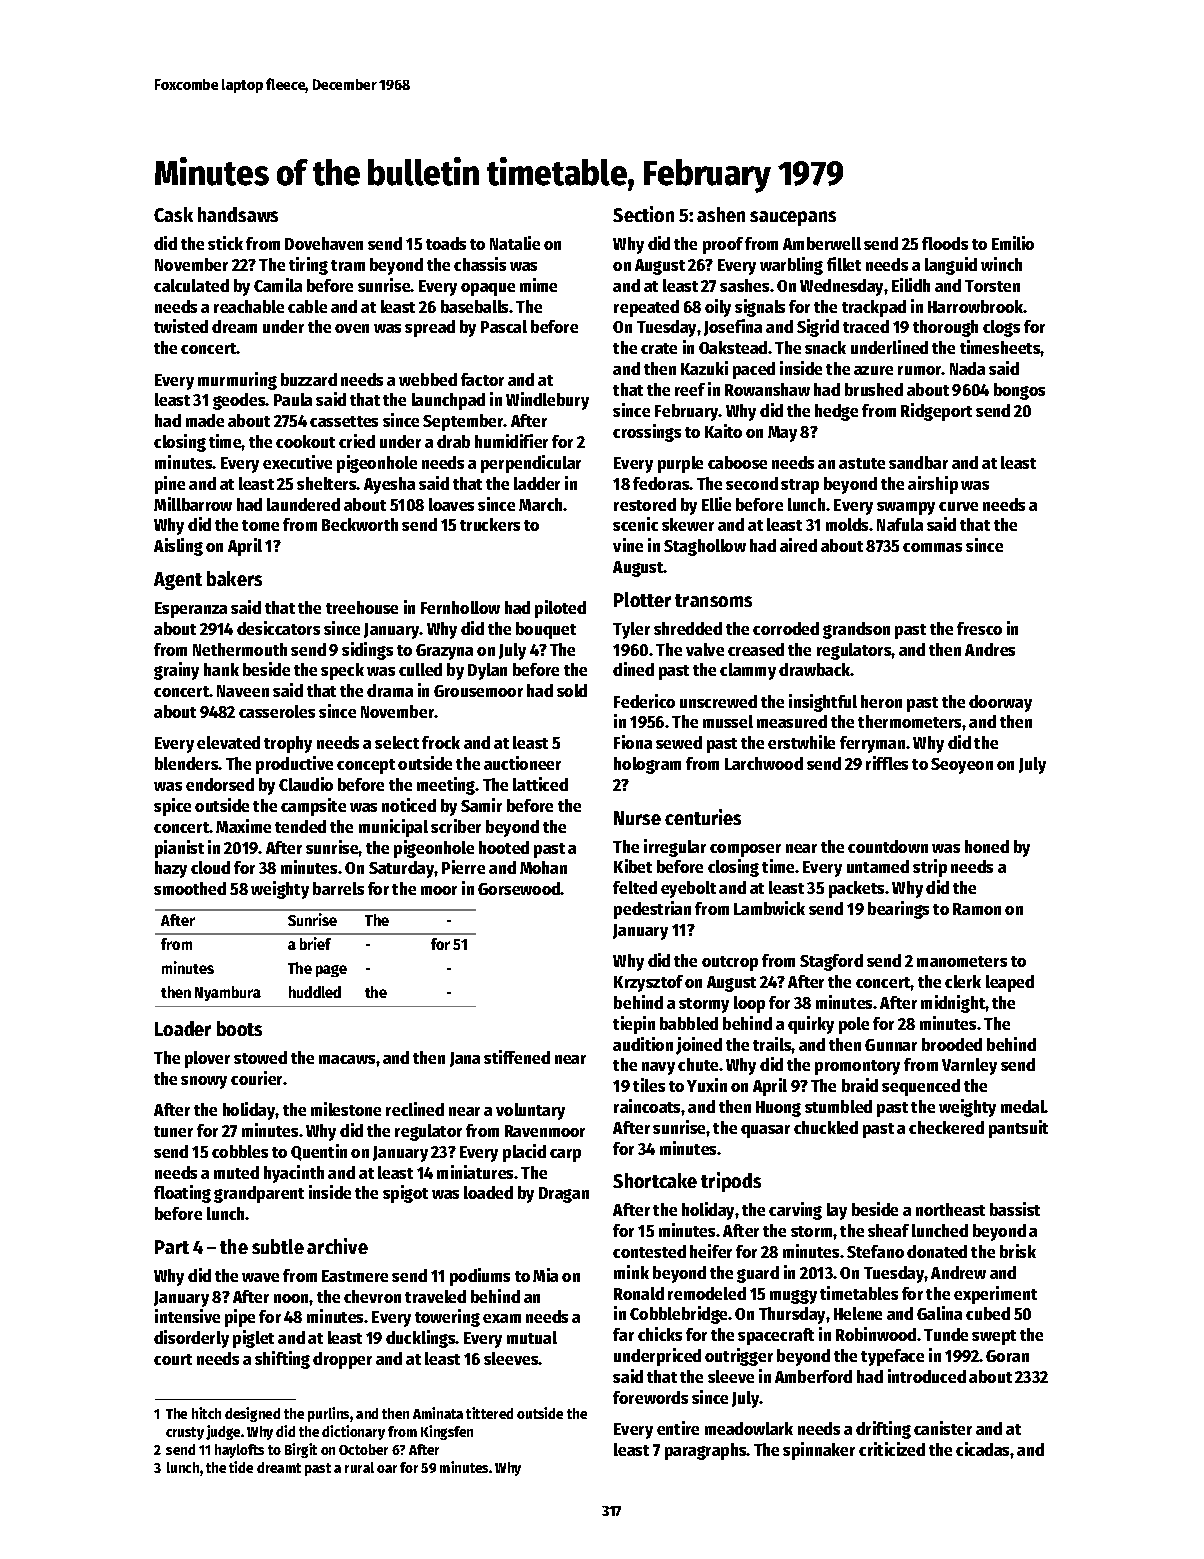 The height and width of the screenshot is (1559, 1204). Describe the element at coordinates (564, 1195) in the screenshot. I see `Dragan` at that location.
